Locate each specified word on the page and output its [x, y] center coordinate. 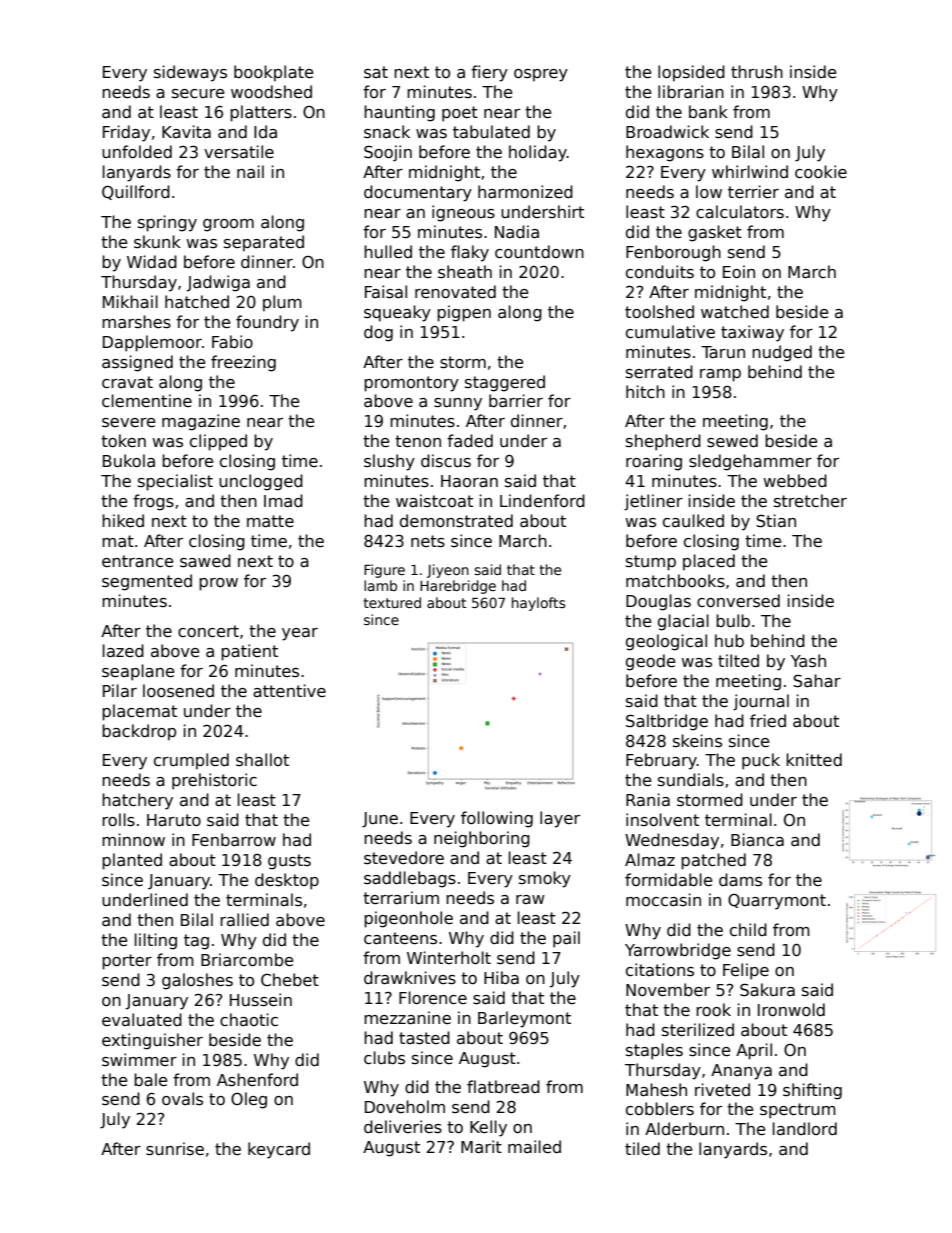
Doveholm [405, 1106]
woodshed [271, 91]
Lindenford [542, 500]
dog [378, 333]
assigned [137, 363]
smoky [545, 879]
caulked [693, 520]
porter [127, 962]
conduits [660, 271]
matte [270, 521]
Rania [648, 799]
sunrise [175, 1149]
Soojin [388, 153]
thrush [757, 72]
